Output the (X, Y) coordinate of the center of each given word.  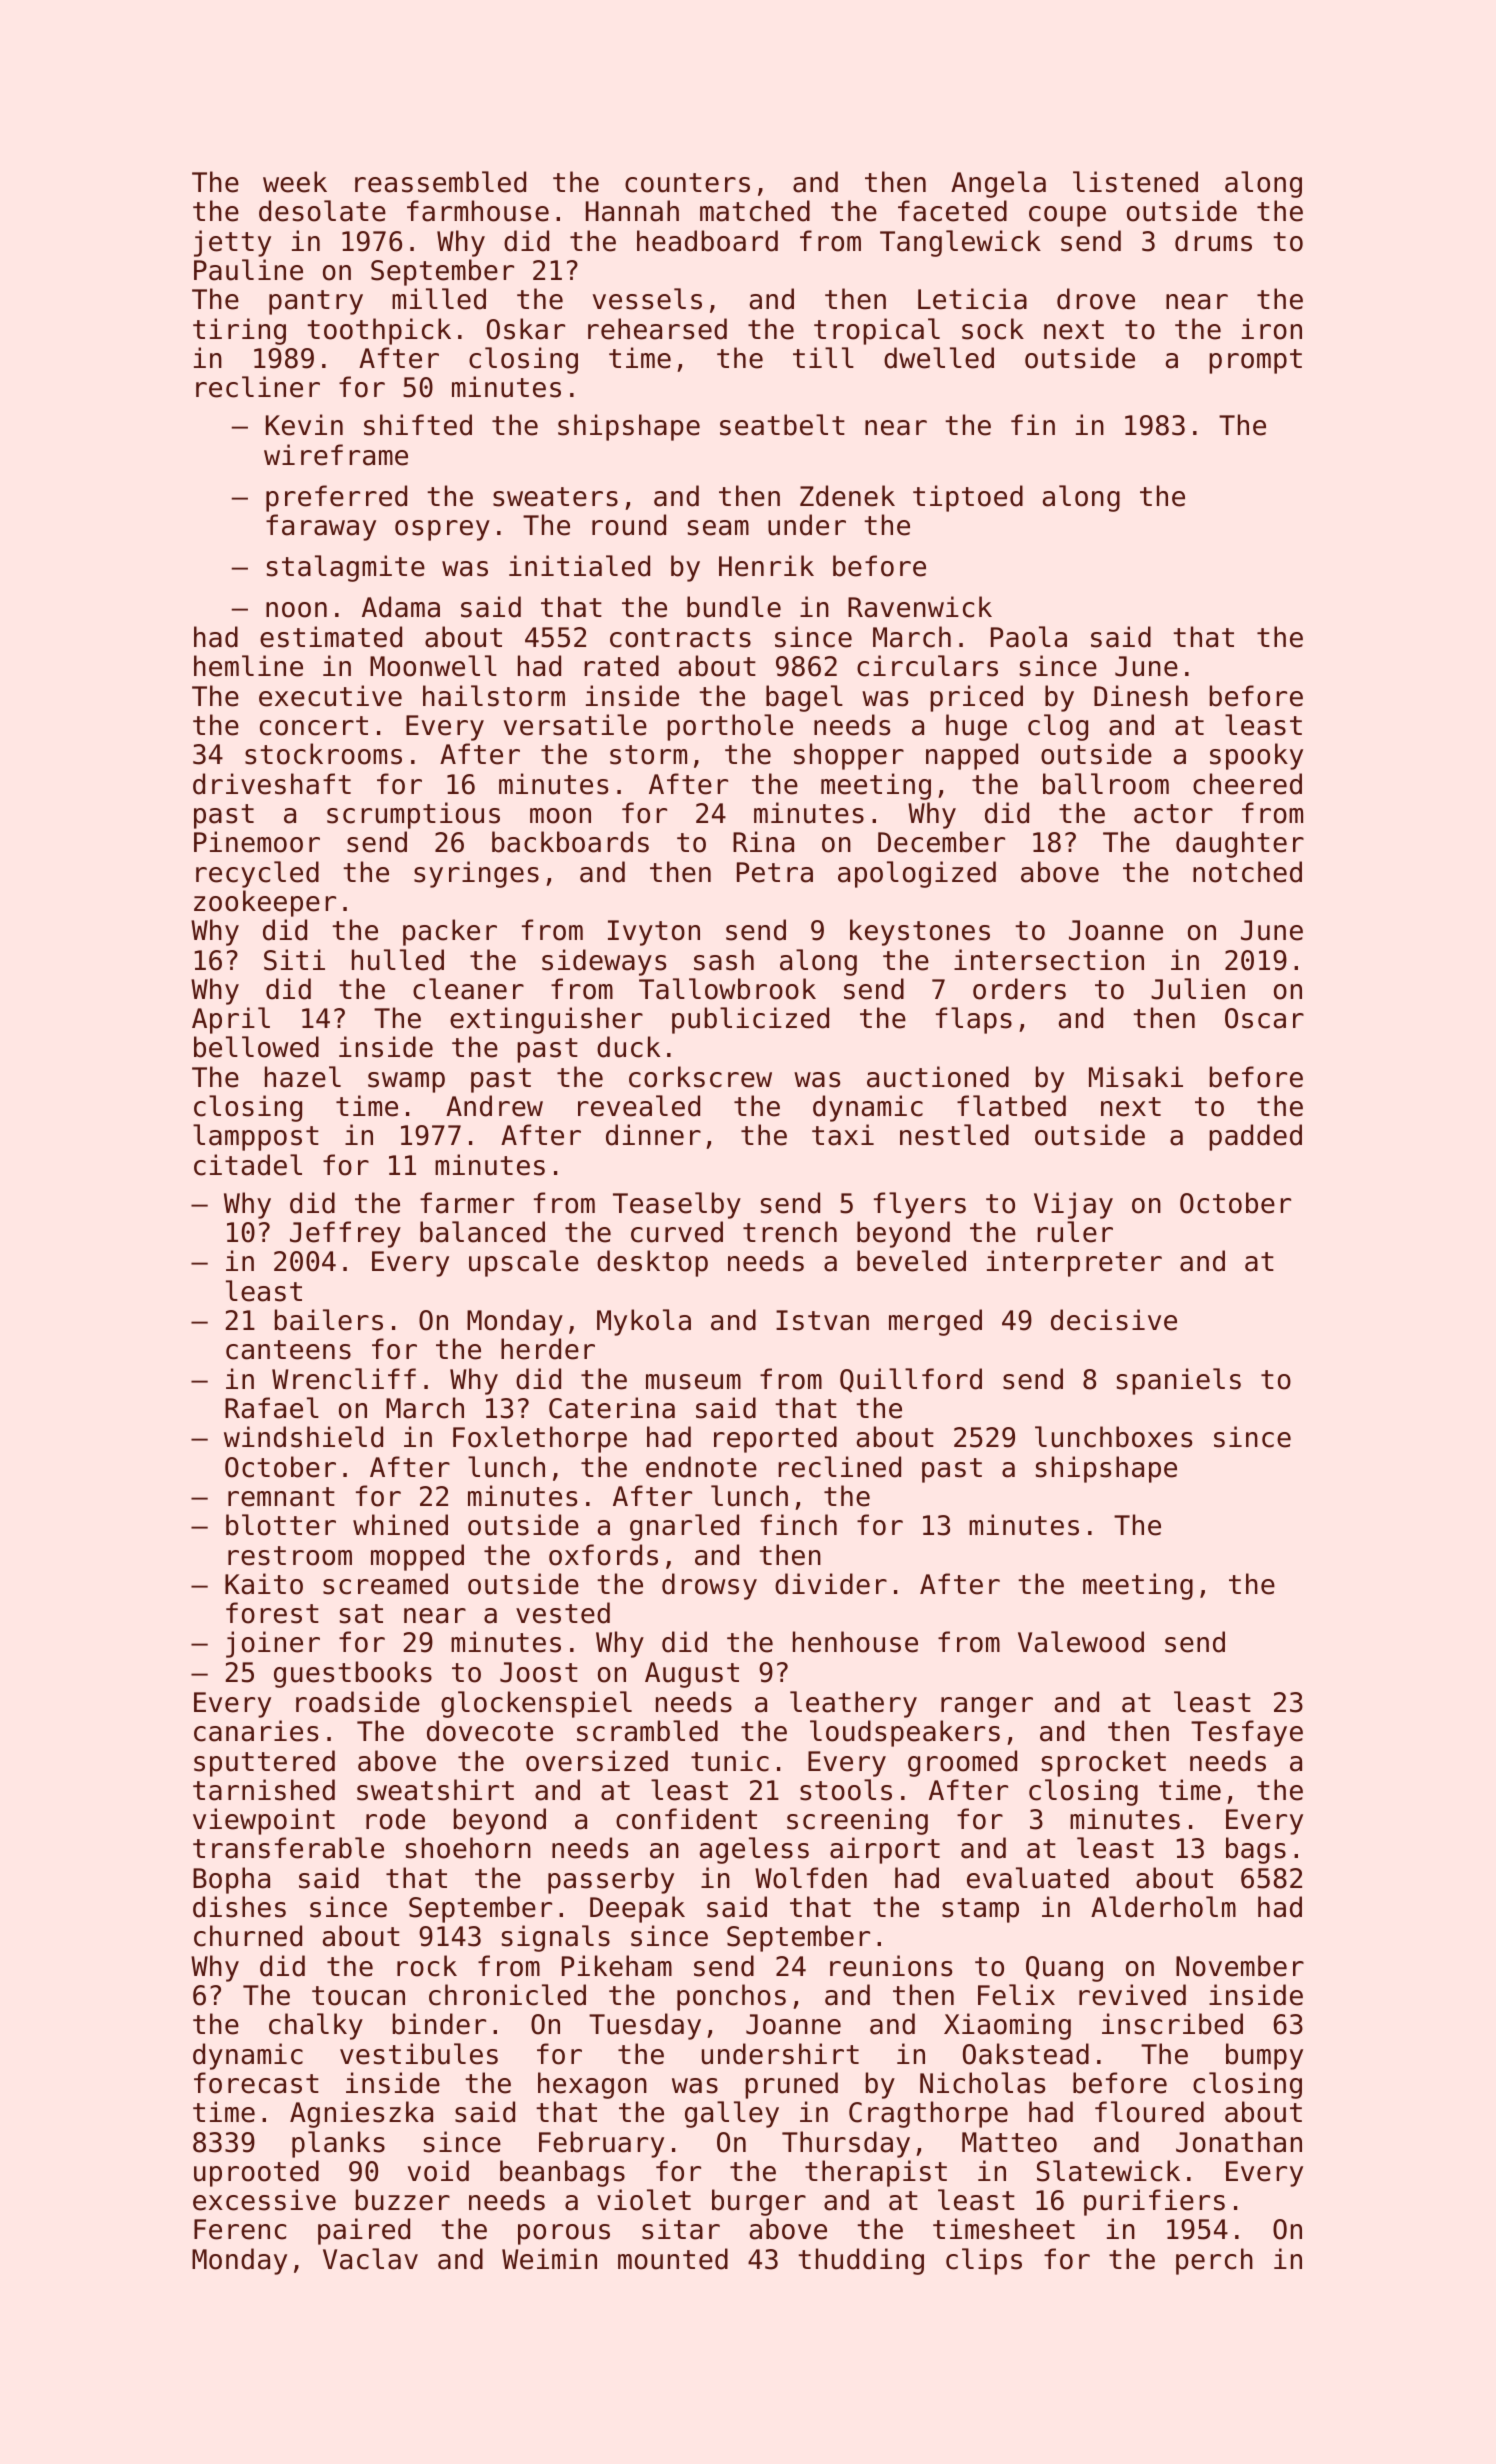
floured (1149, 2112)
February (601, 2144)
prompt (1255, 361)
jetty (232, 243)
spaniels (1179, 1381)
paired (364, 2231)
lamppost (256, 1137)
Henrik (766, 566)
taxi (843, 1135)
